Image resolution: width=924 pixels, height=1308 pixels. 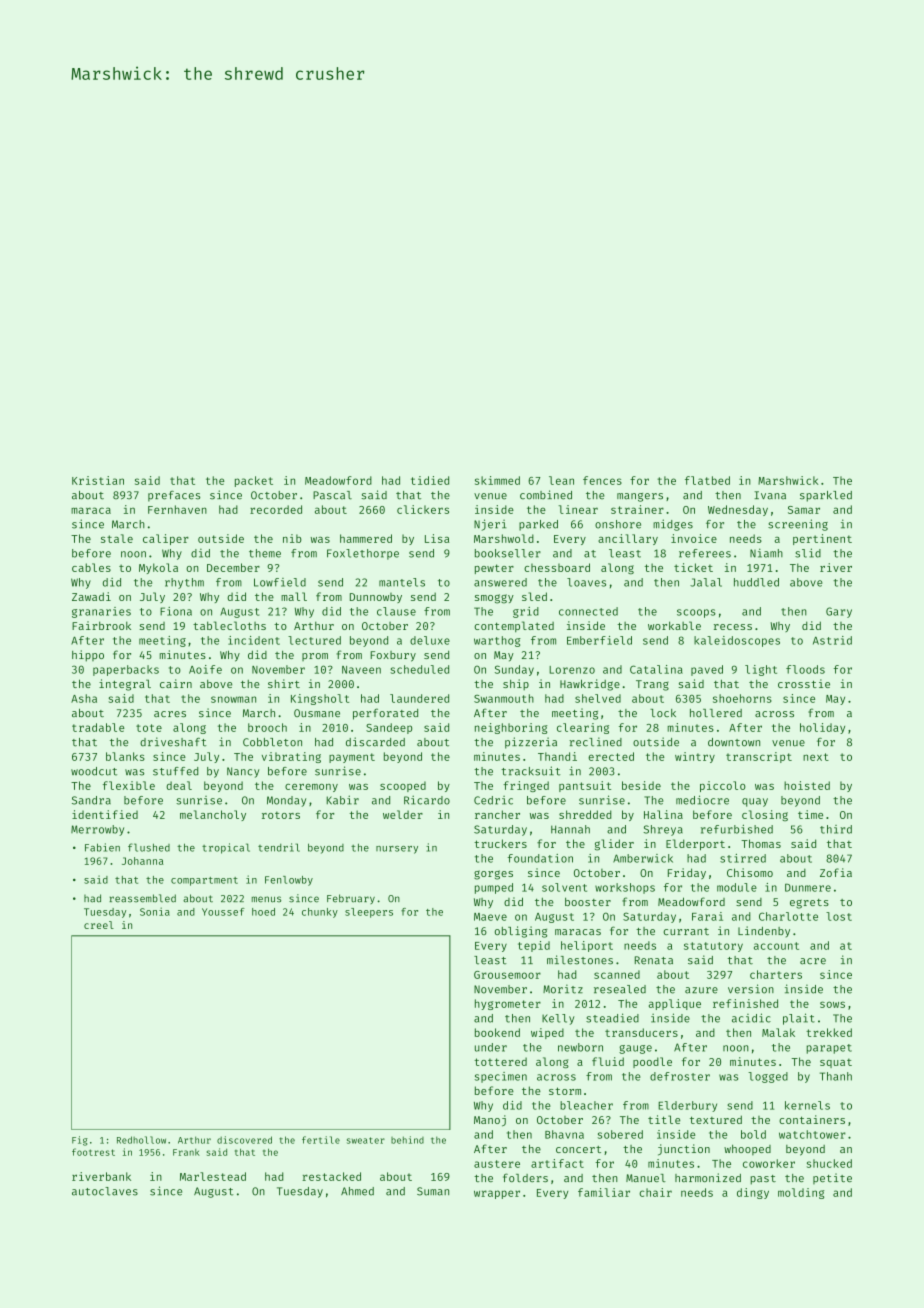 What do you see at coordinates (254, 481) in the screenshot?
I see `packet` at bounding box center [254, 481].
